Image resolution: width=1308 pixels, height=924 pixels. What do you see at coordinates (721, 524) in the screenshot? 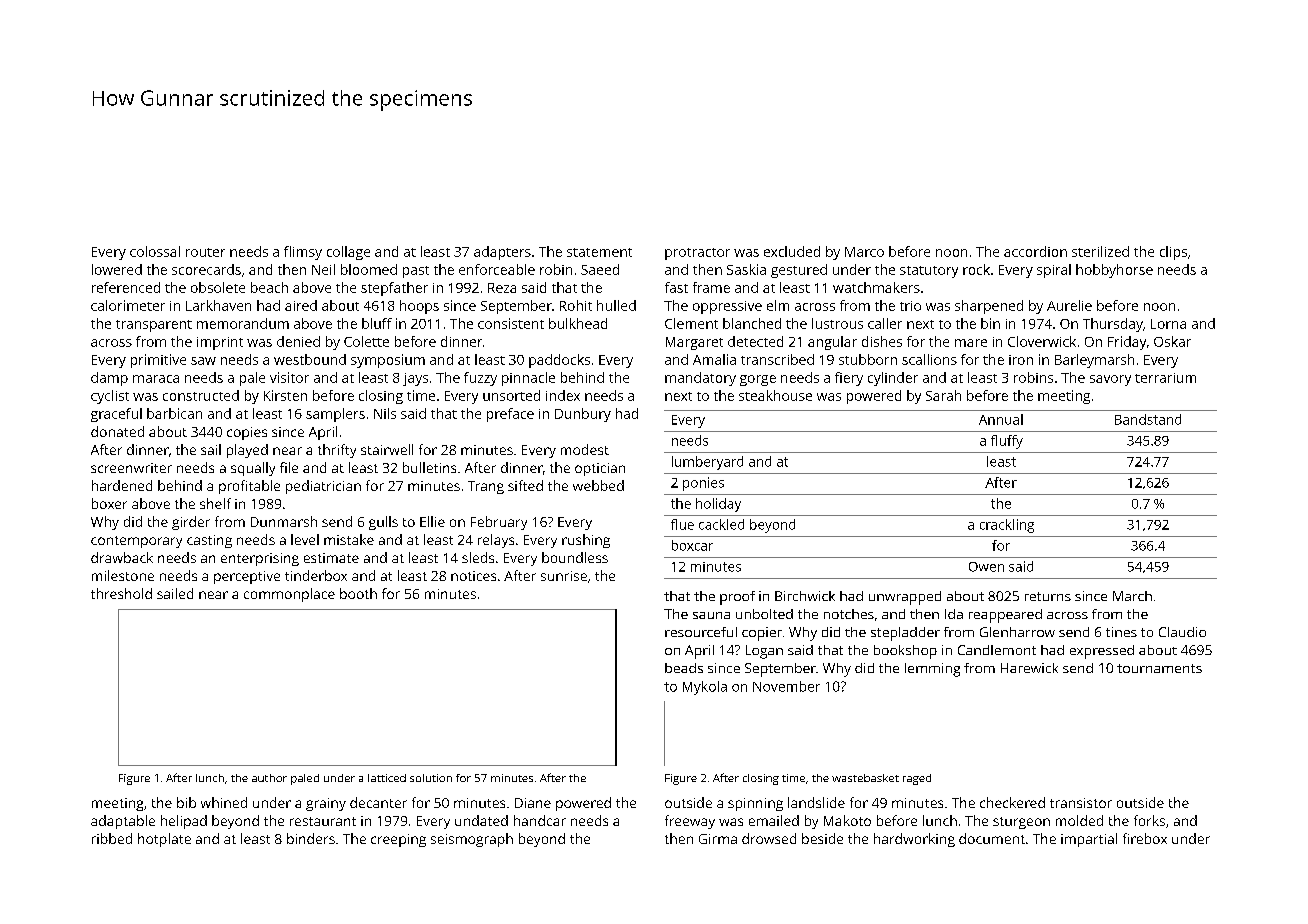
I see `cackled` at bounding box center [721, 524].
